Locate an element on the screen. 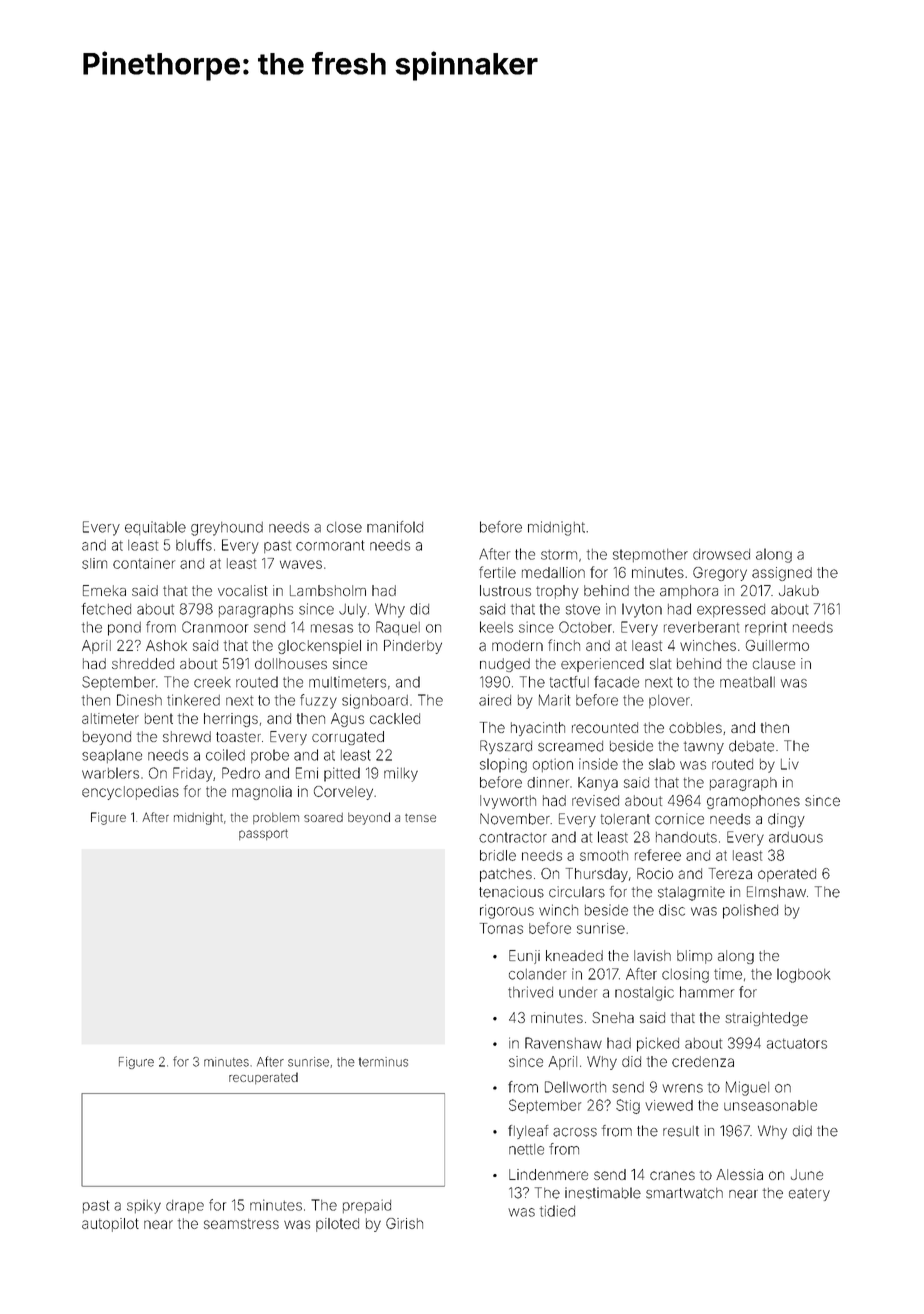  storm is located at coordinates (559, 555).
